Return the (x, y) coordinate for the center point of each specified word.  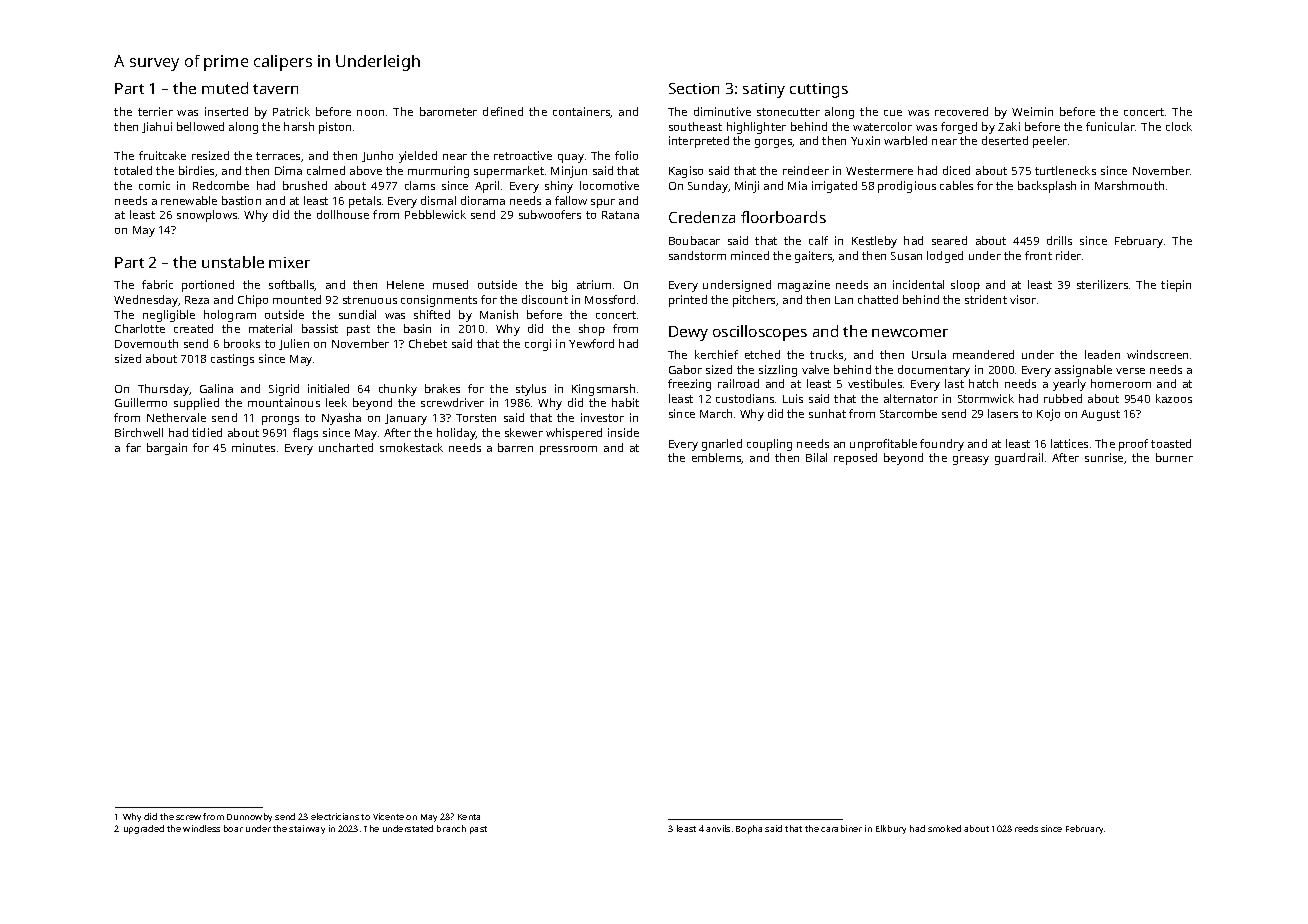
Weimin (1032, 111)
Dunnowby (249, 817)
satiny (764, 90)
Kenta (469, 817)
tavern (275, 89)
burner (1174, 457)
